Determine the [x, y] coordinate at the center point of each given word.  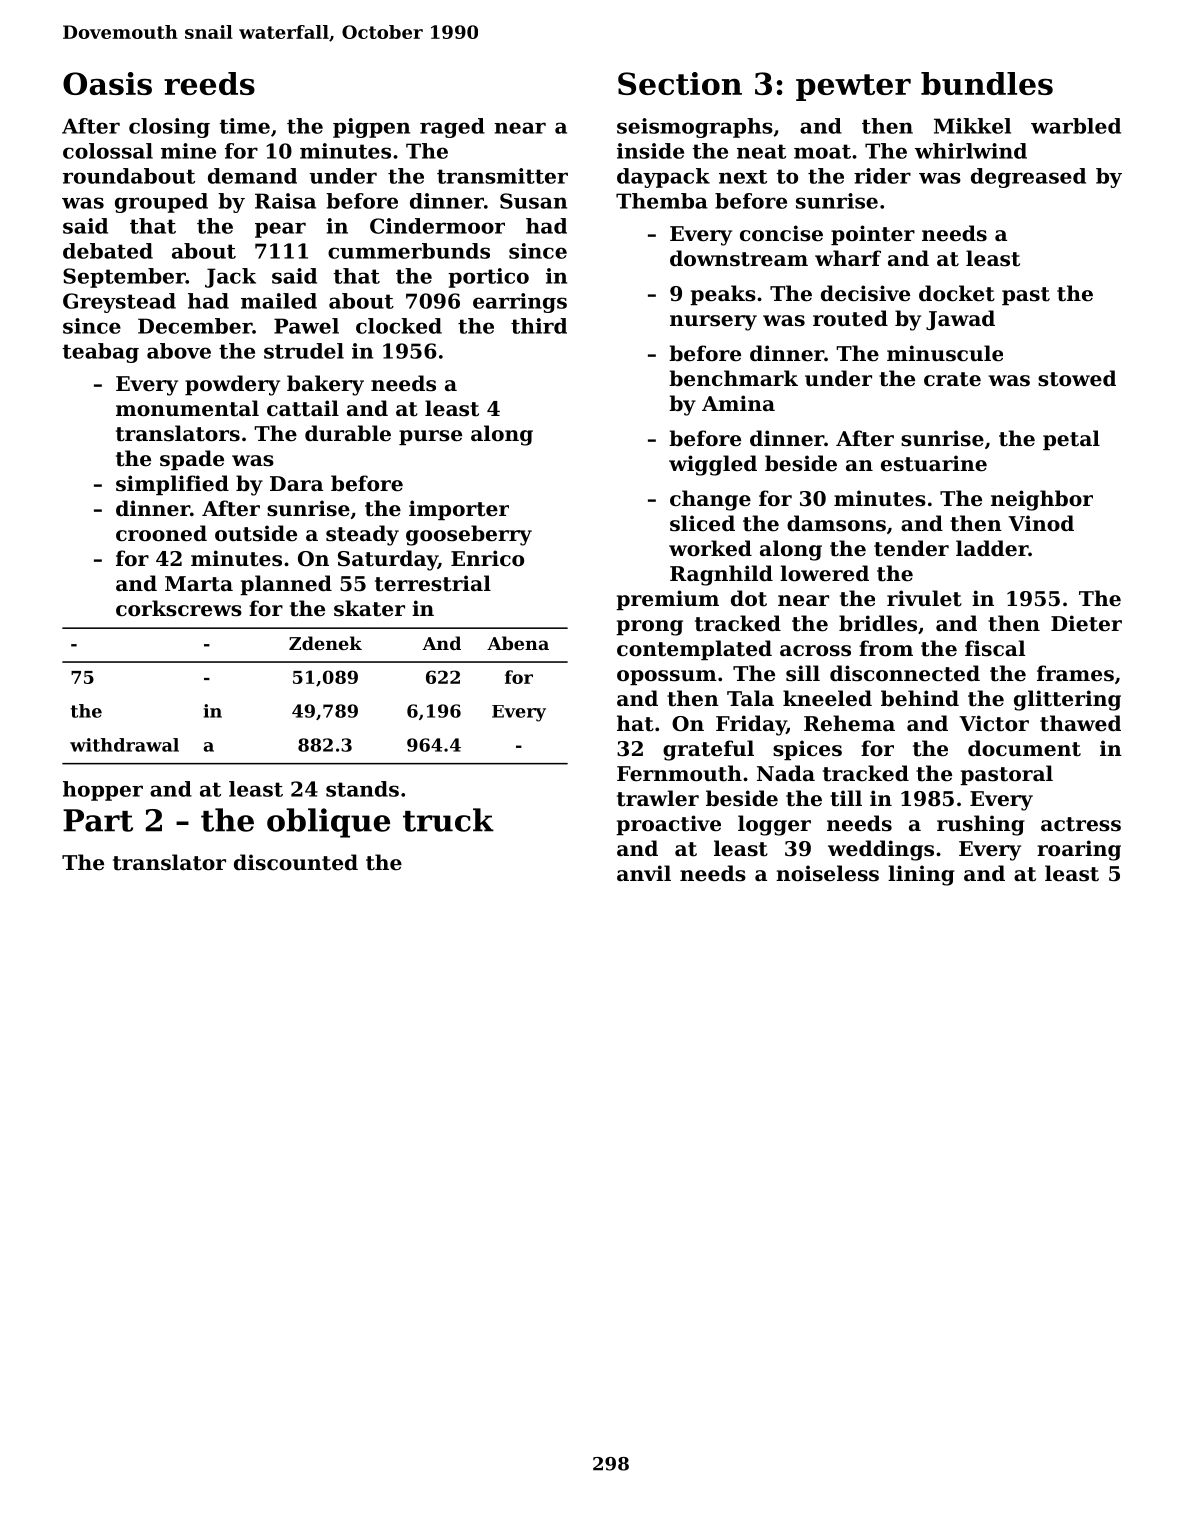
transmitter [502, 176]
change [710, 500]
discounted [296, 862]
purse [430, 437]
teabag [100, 353]
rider [882, 176]
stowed [1077, 378]
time [244, 126]
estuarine [934, 463]
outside [256, 533]
